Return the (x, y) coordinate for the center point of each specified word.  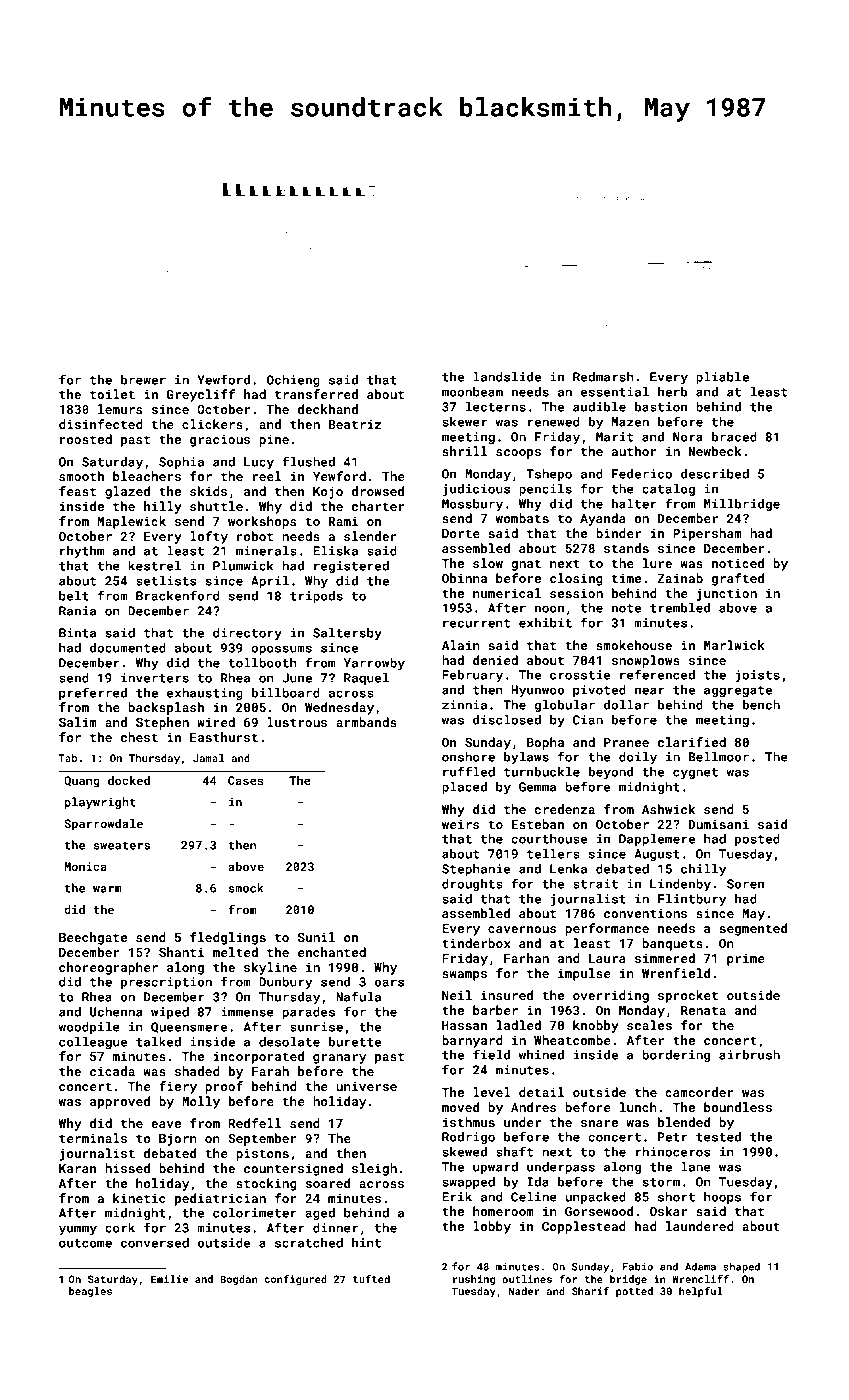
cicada (112, 1071)
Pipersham (707, 534)
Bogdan (238, 1280)
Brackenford (178, 595)
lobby (492, 1227)
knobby (596, 1026)
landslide (507, 377)
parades (308, 1013)
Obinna (464, 578)
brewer (143, 380)
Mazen (630, 422)
